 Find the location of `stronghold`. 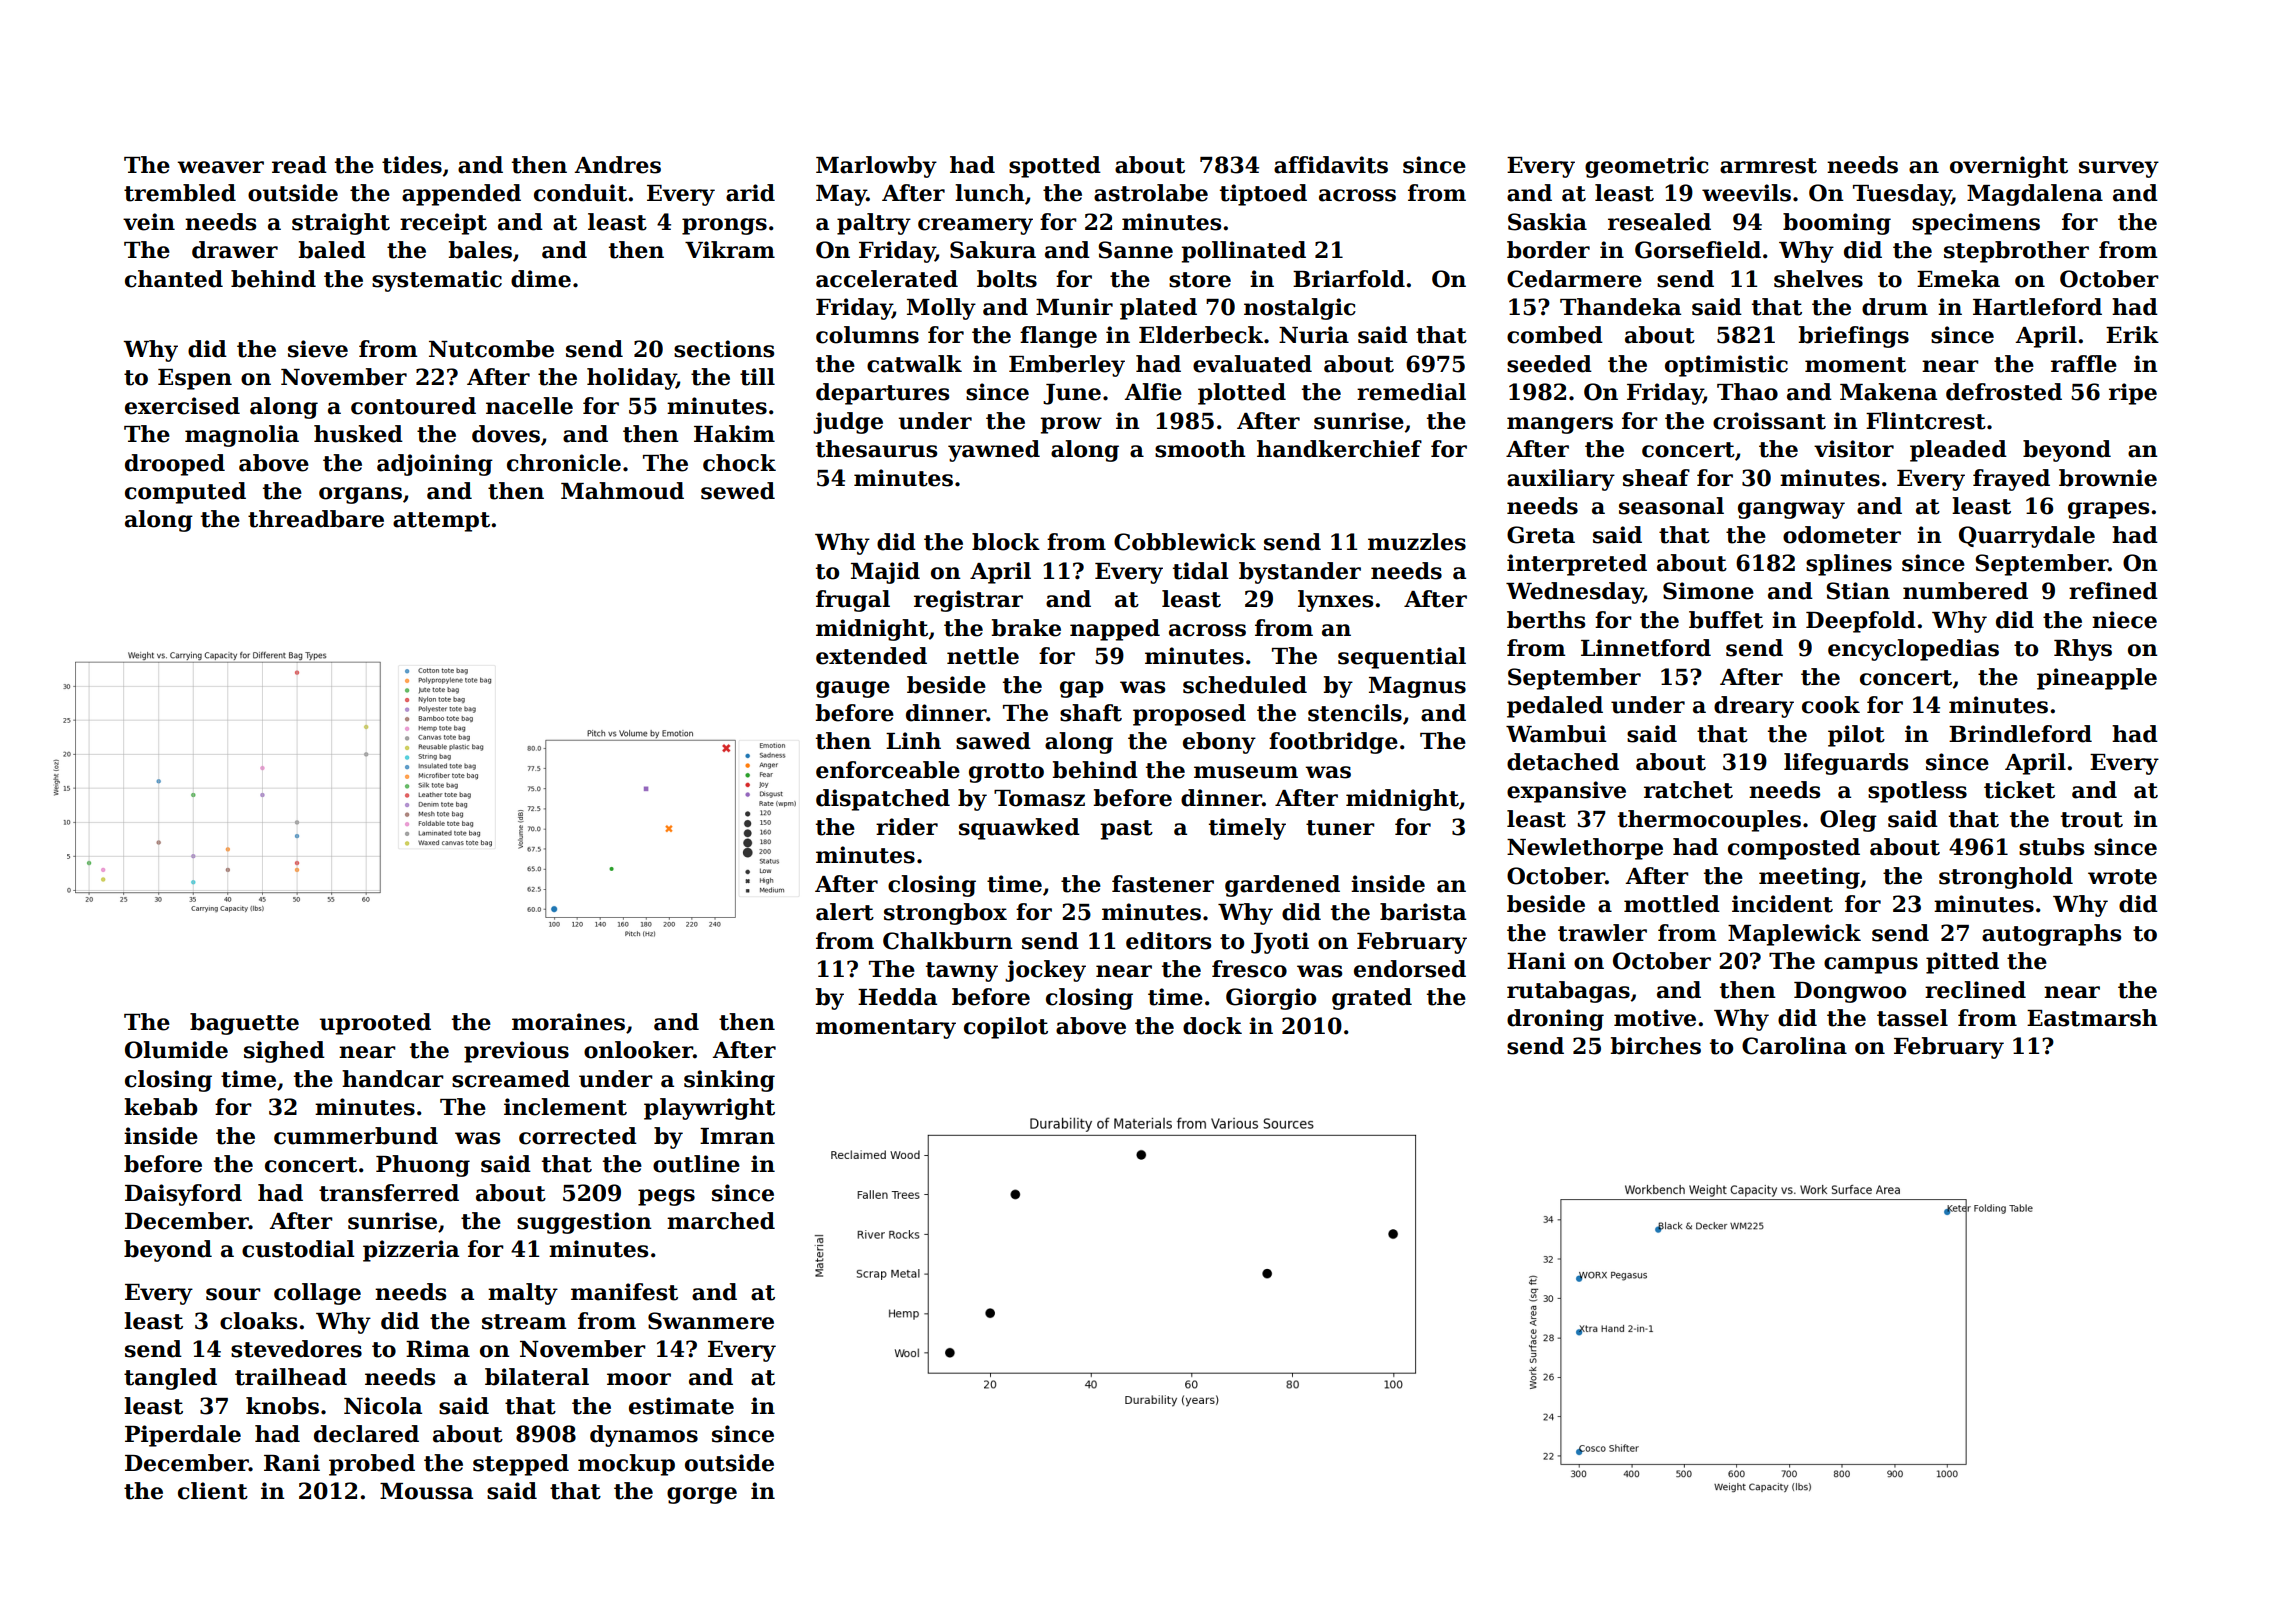

stronghold is located at coordinates (2006, 878).
